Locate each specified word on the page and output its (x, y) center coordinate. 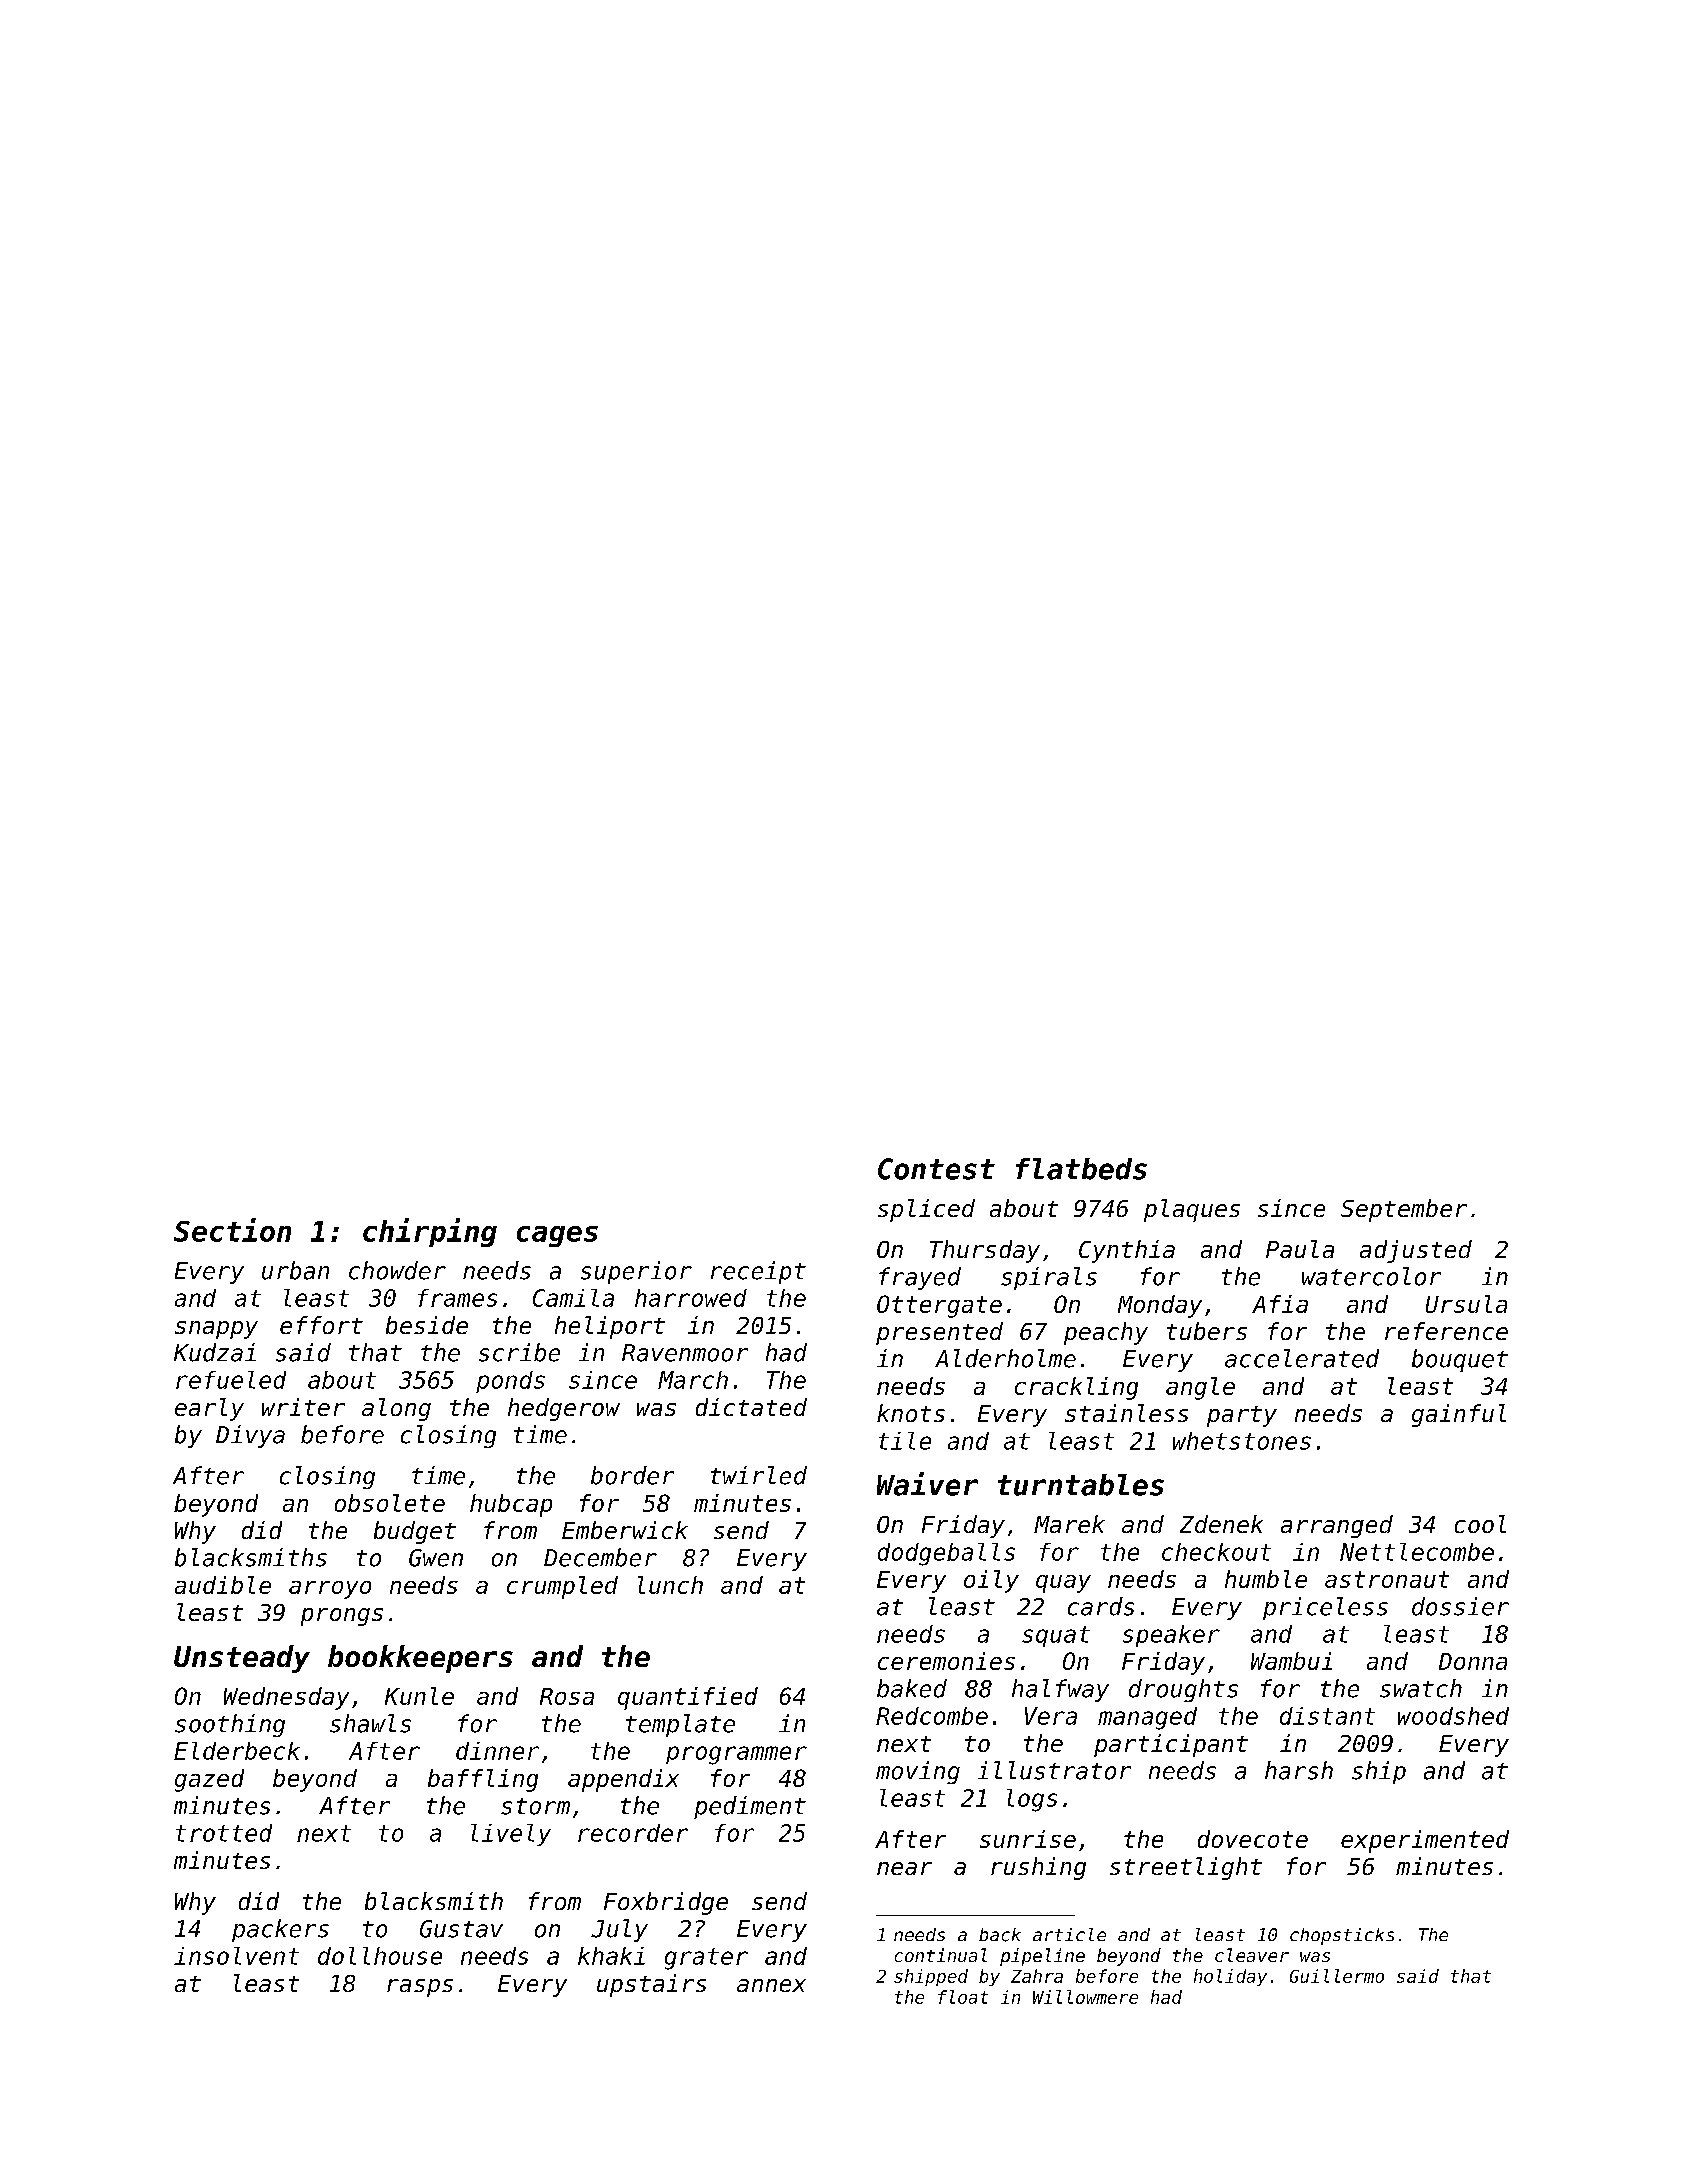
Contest (936, 1169)
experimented (1425, 1841)
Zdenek (1221, 1524)
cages (557, 1236)
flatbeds (1081, 1169)
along (396, 1409)
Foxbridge (666, 1903)
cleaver (1252, 1955)
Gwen (436, 1558)
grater (706, 1959)
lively (511, 1835)
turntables (1081, 1485)
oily (991, 1581)
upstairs (651, 1985)
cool (1480, 1524)
